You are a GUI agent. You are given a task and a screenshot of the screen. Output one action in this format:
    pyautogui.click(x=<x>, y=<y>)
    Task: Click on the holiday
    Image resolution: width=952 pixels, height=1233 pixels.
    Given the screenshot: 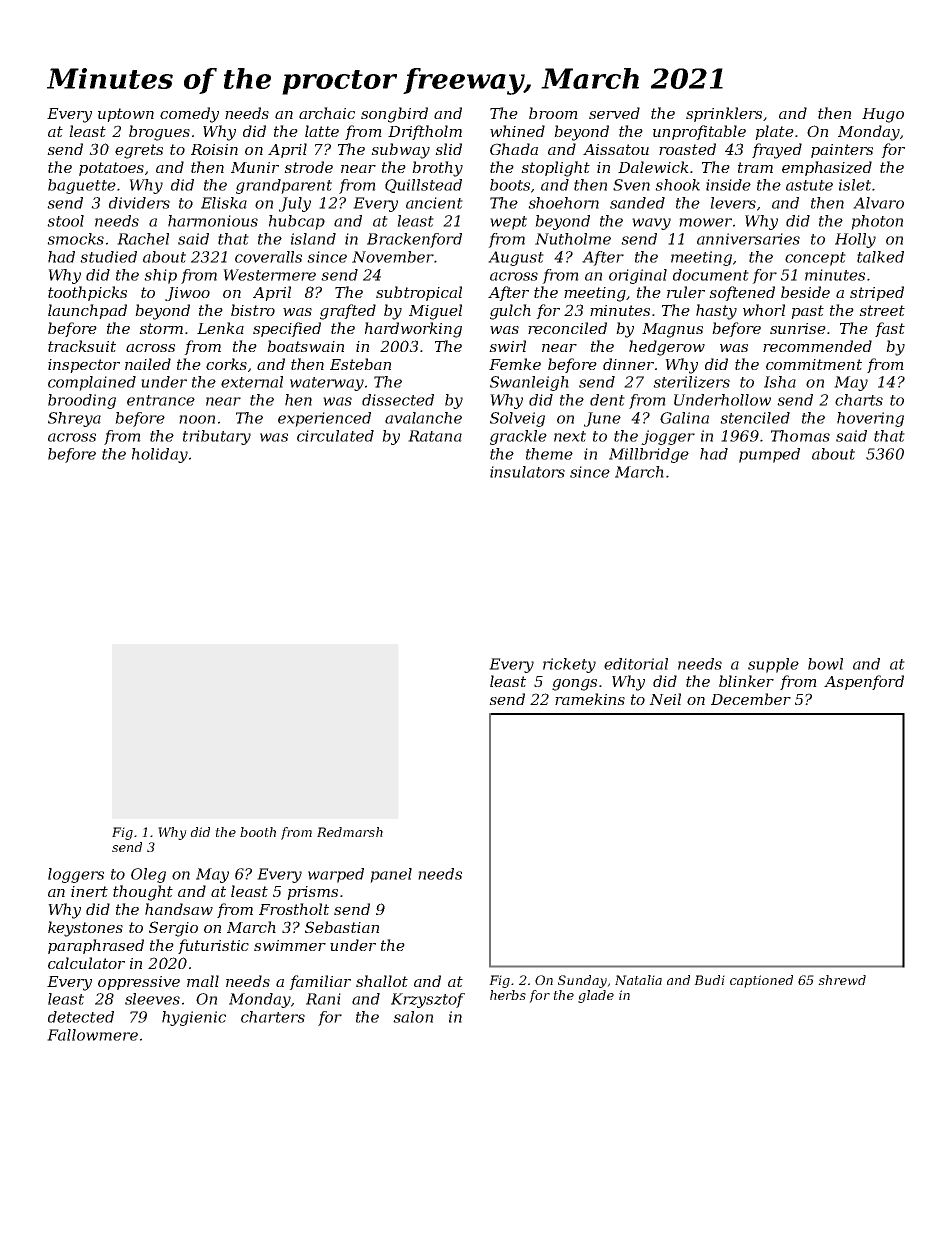 What is the action you would take?
    pyautogui.click(x=160, y=455)
